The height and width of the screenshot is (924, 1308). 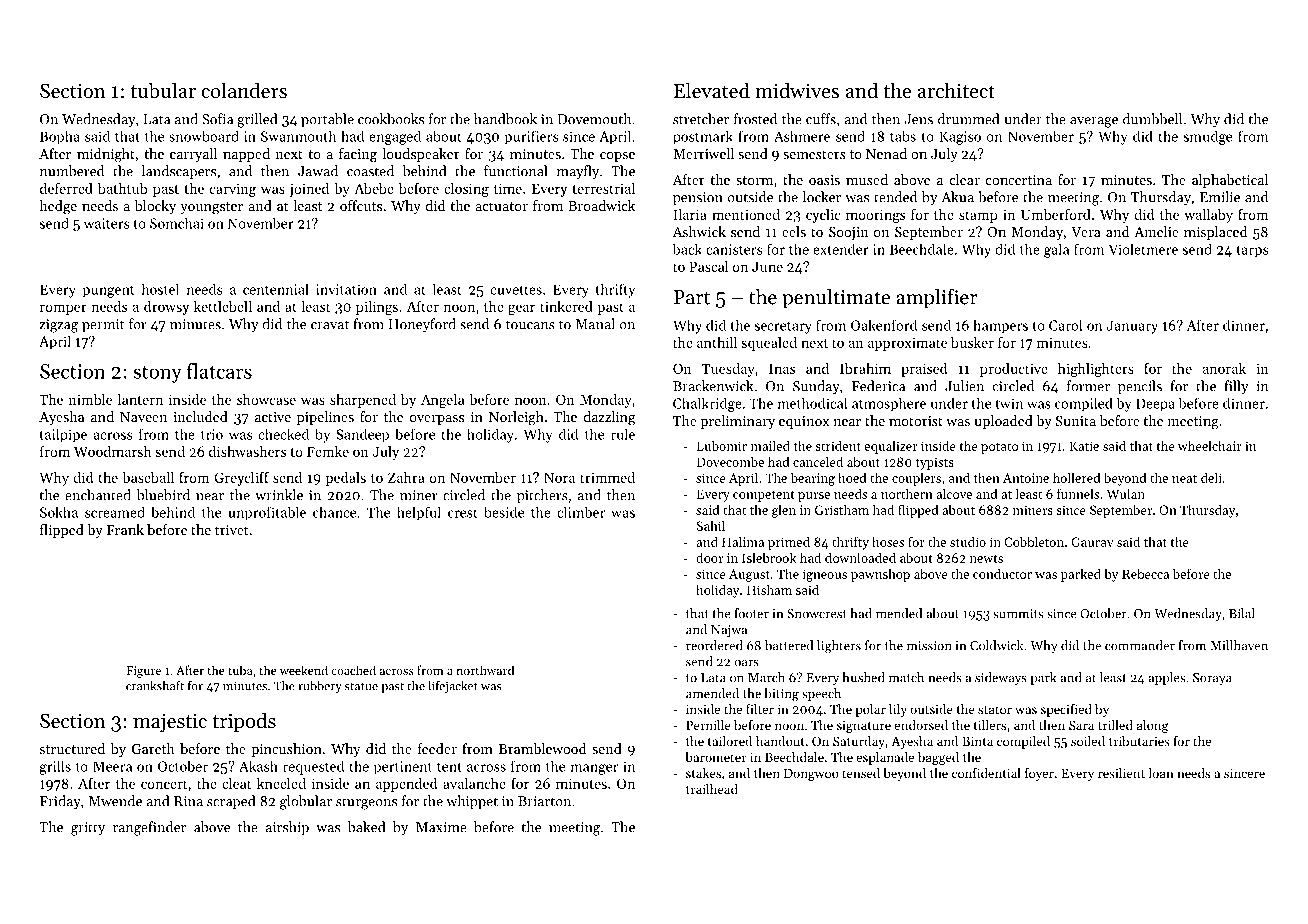 I want to click on bearing, so click(x=813, y=479).
